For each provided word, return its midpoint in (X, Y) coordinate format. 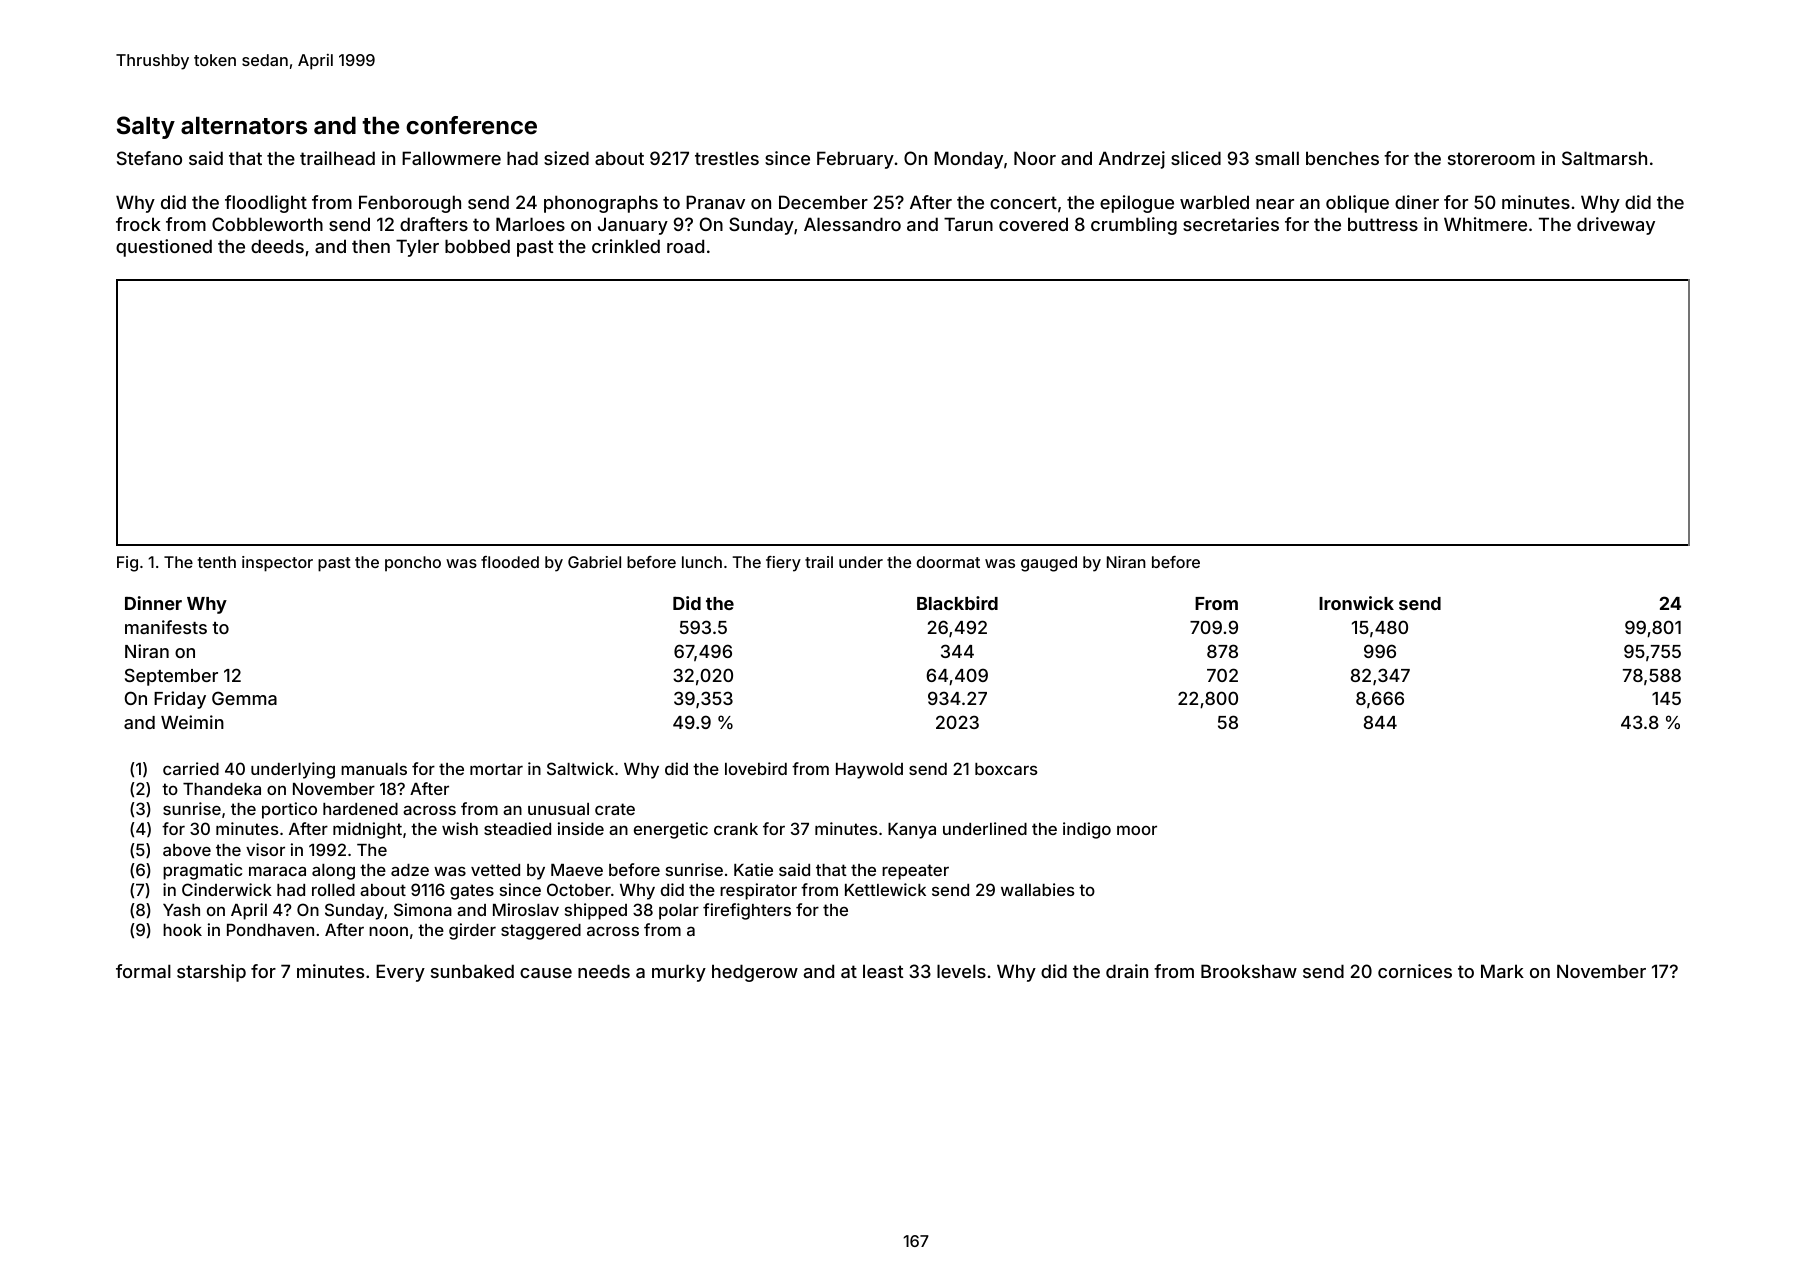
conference (471, 125)
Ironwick (1356, 603)
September (171, 677)
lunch (702, 562)
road (685, 246)
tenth (216, 562)
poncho (413, 564)
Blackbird (957, 603)
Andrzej (1132, 160)
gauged (1049, 564)
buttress (1383, 224)
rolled (333, 890)
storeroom (1491, 158)
